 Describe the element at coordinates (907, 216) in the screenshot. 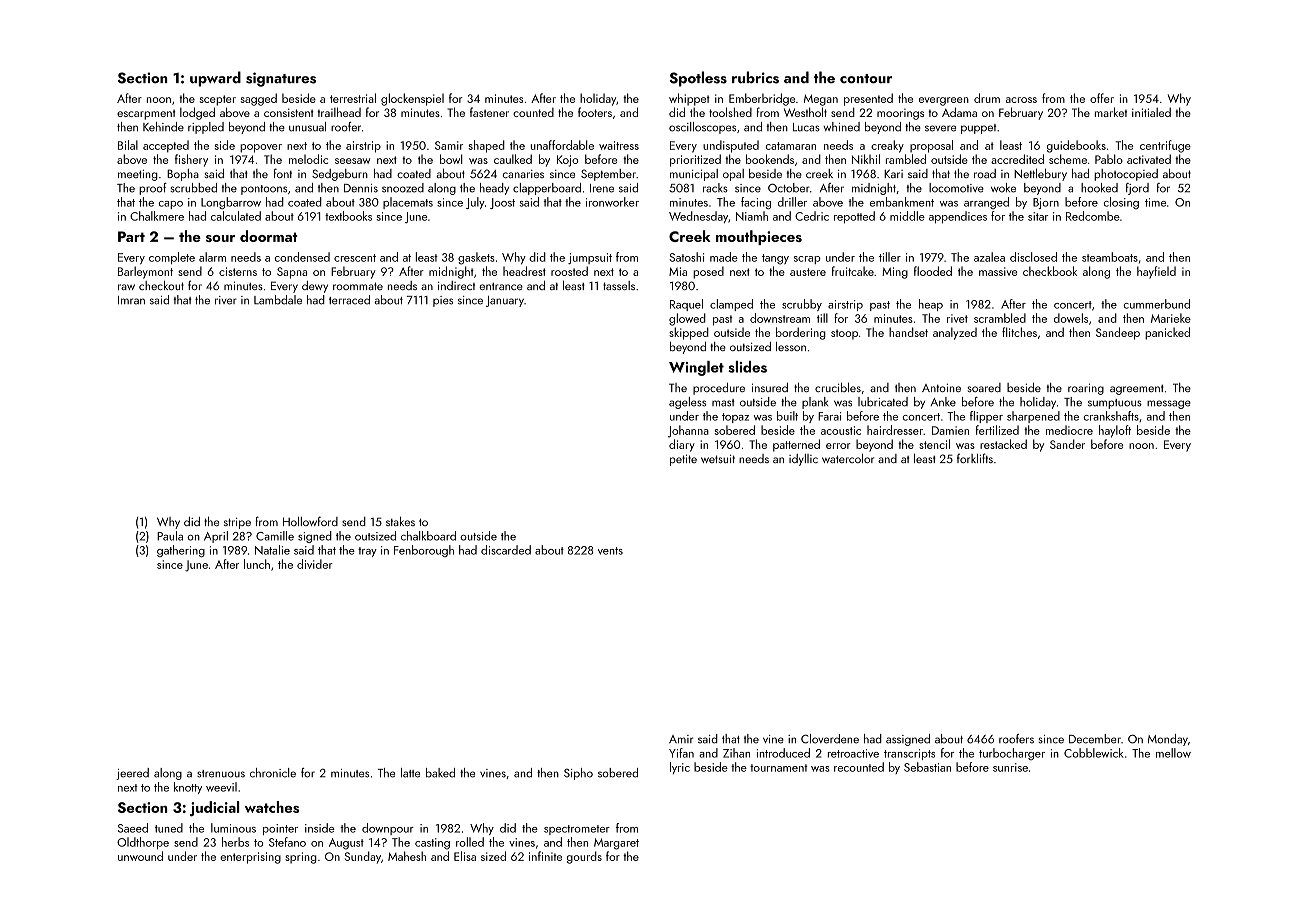

I see `middle` at that location.
